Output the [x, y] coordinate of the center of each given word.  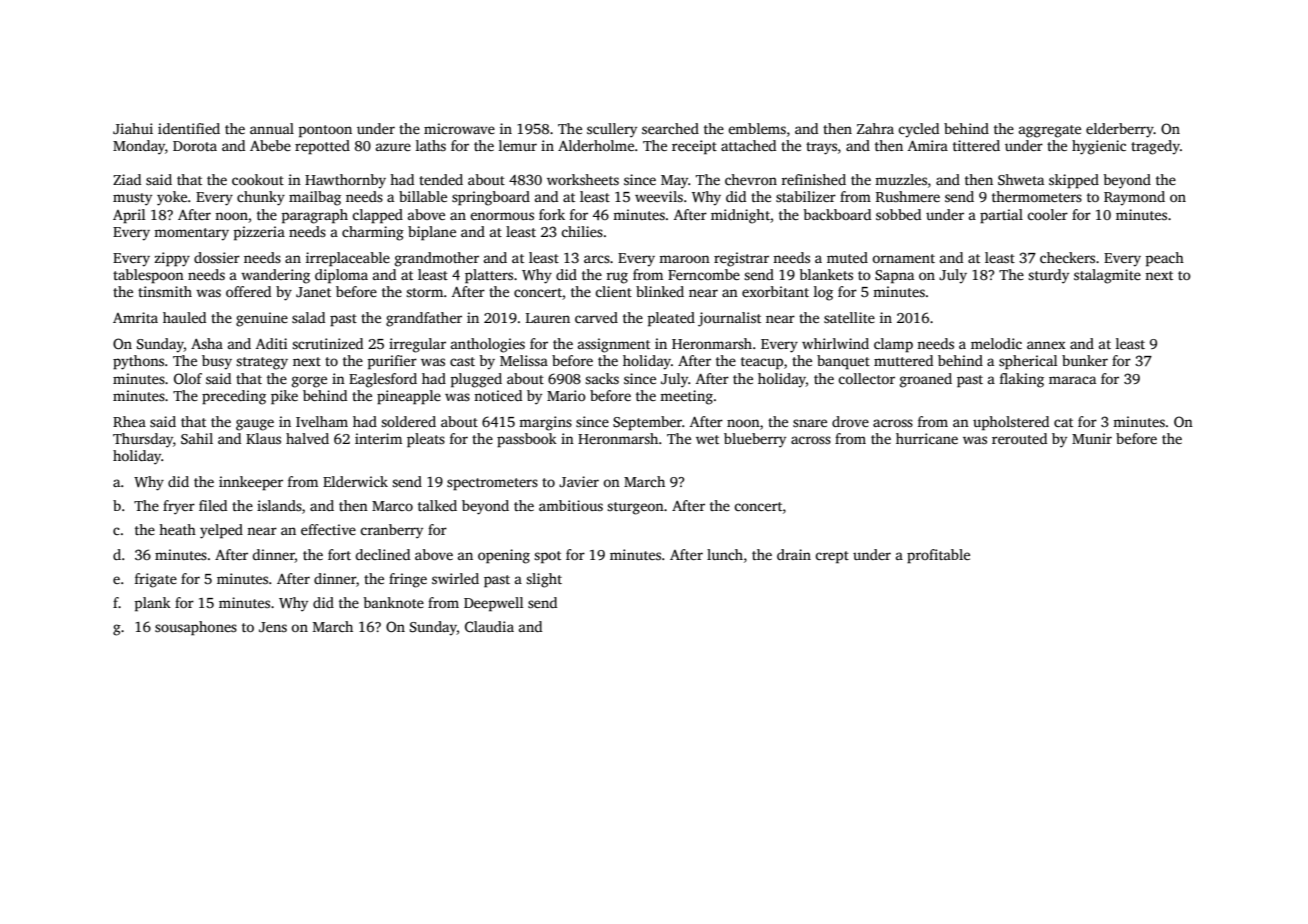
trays [821, 148]
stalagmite [1107, 276]
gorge [309, 382]
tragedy [1155, 147]
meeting [686, 397]
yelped [221, 531]
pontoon [325, 131]
